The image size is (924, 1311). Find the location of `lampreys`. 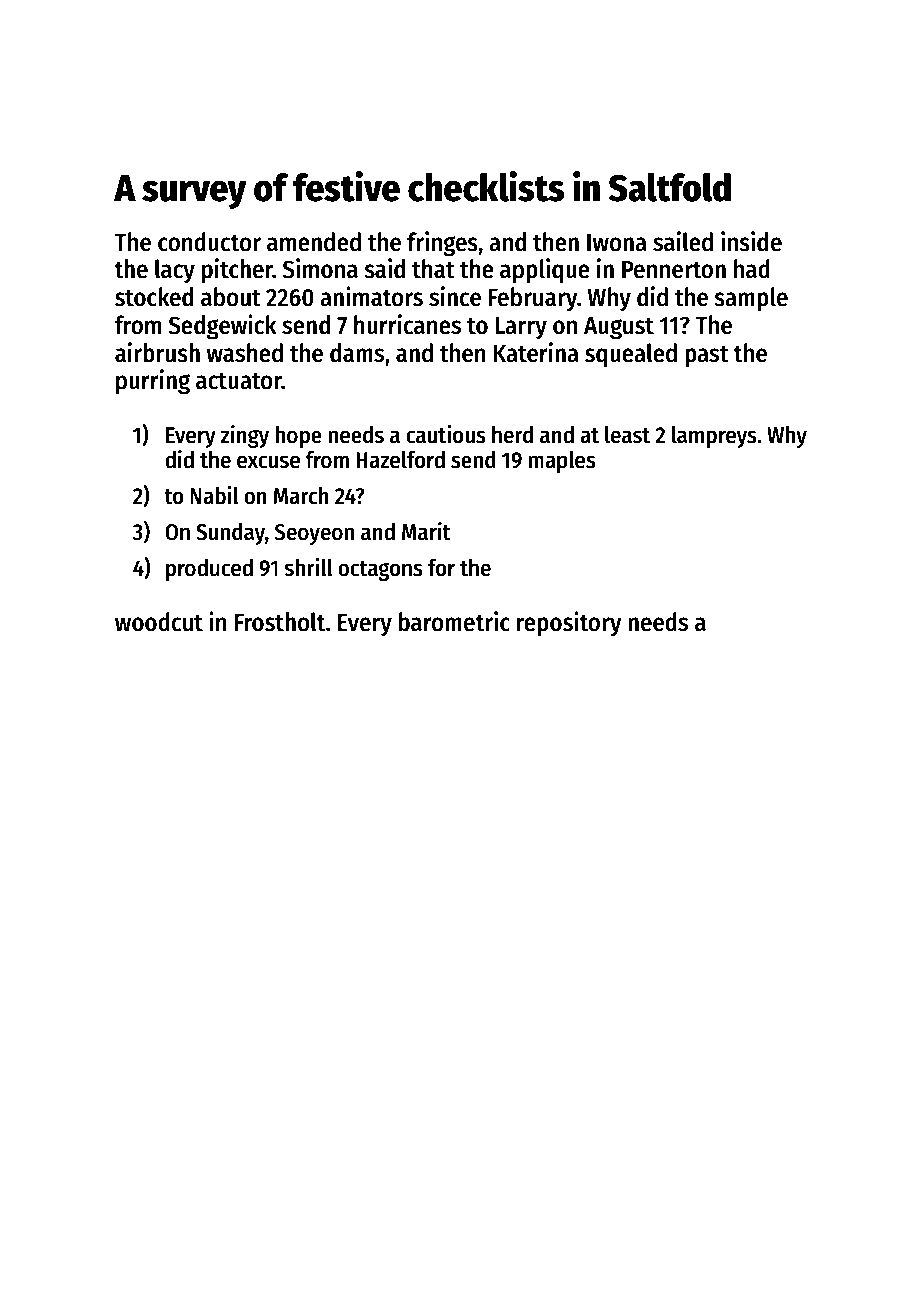

lampreys is located at coordinates (714, 437).
